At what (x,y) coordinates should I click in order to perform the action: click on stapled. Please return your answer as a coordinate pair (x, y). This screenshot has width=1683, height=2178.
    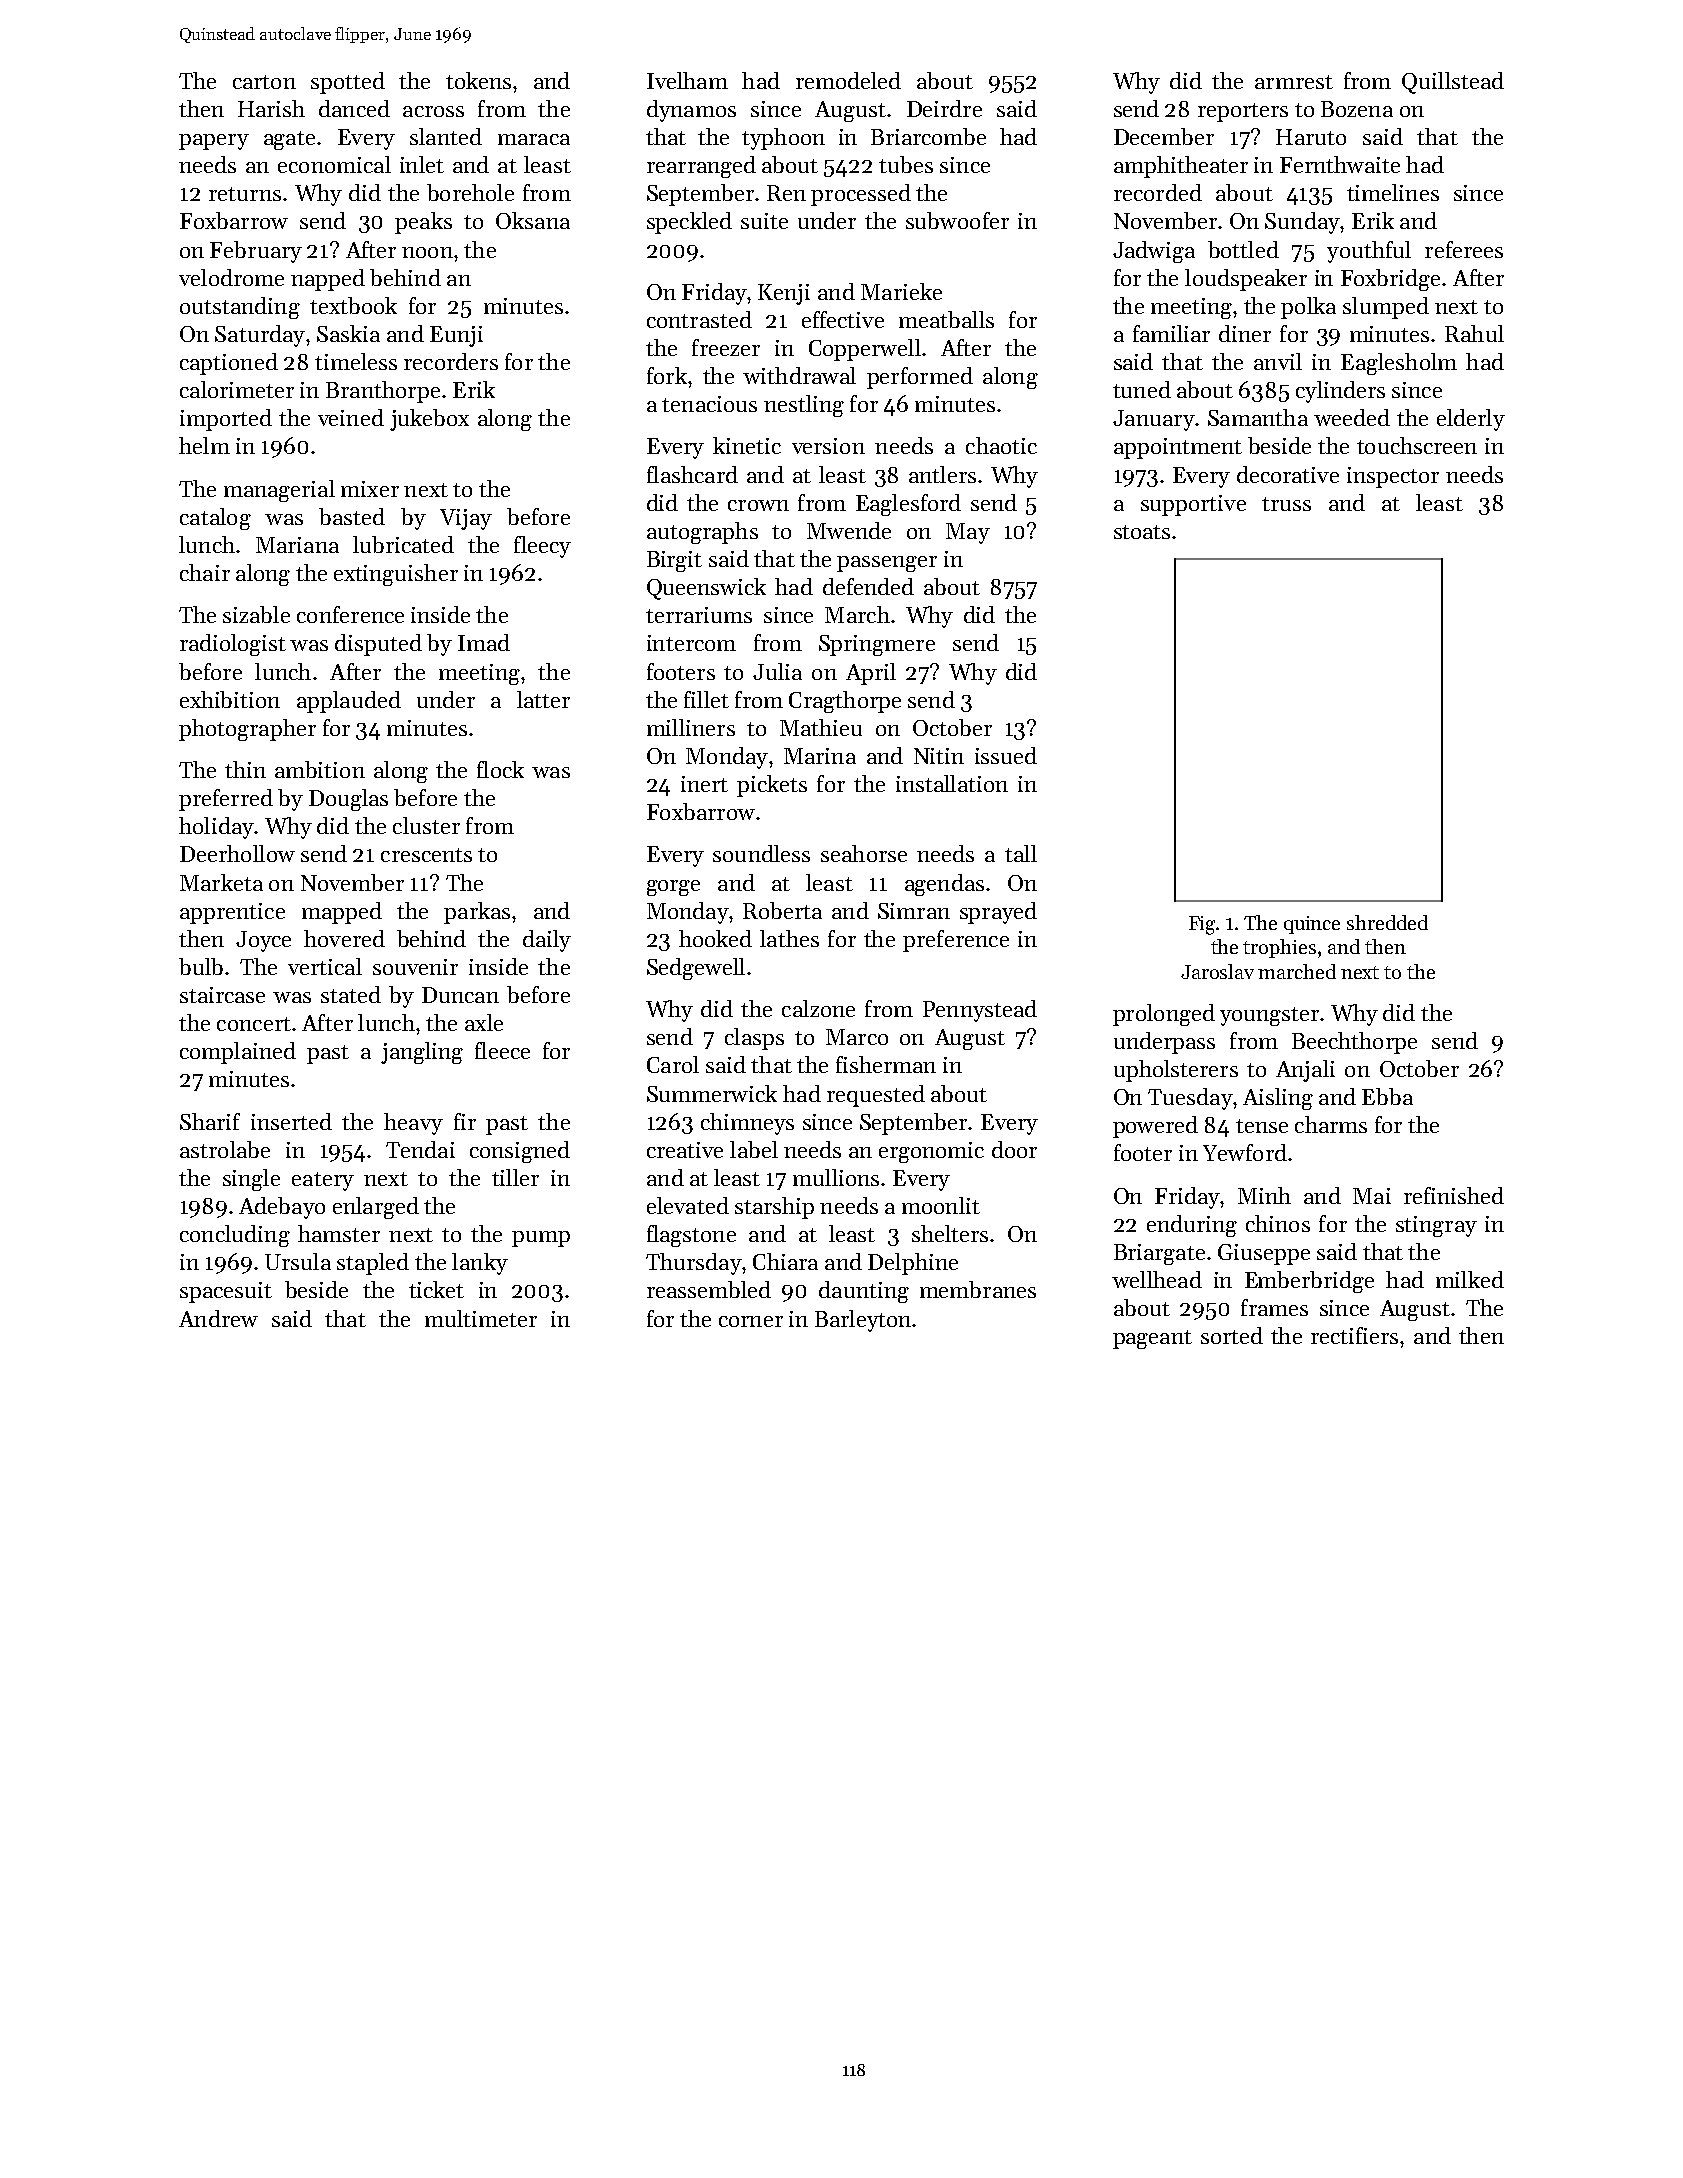
    Looking at the image, I should click on (373, 1264).
